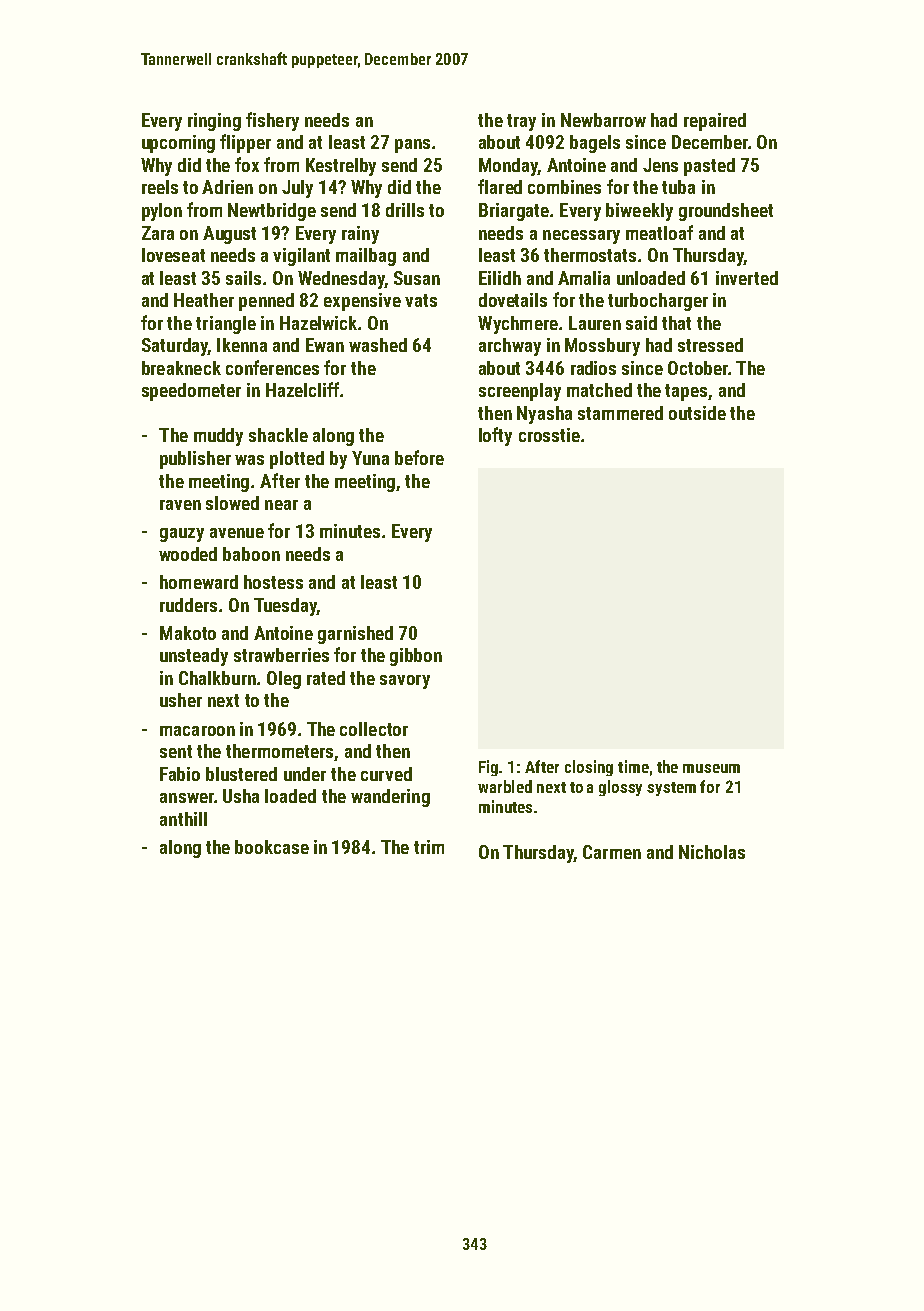  What do you see at coordinates (711, 768) in the screenshot?
I see `museum` at bounding box center [711, 768].
